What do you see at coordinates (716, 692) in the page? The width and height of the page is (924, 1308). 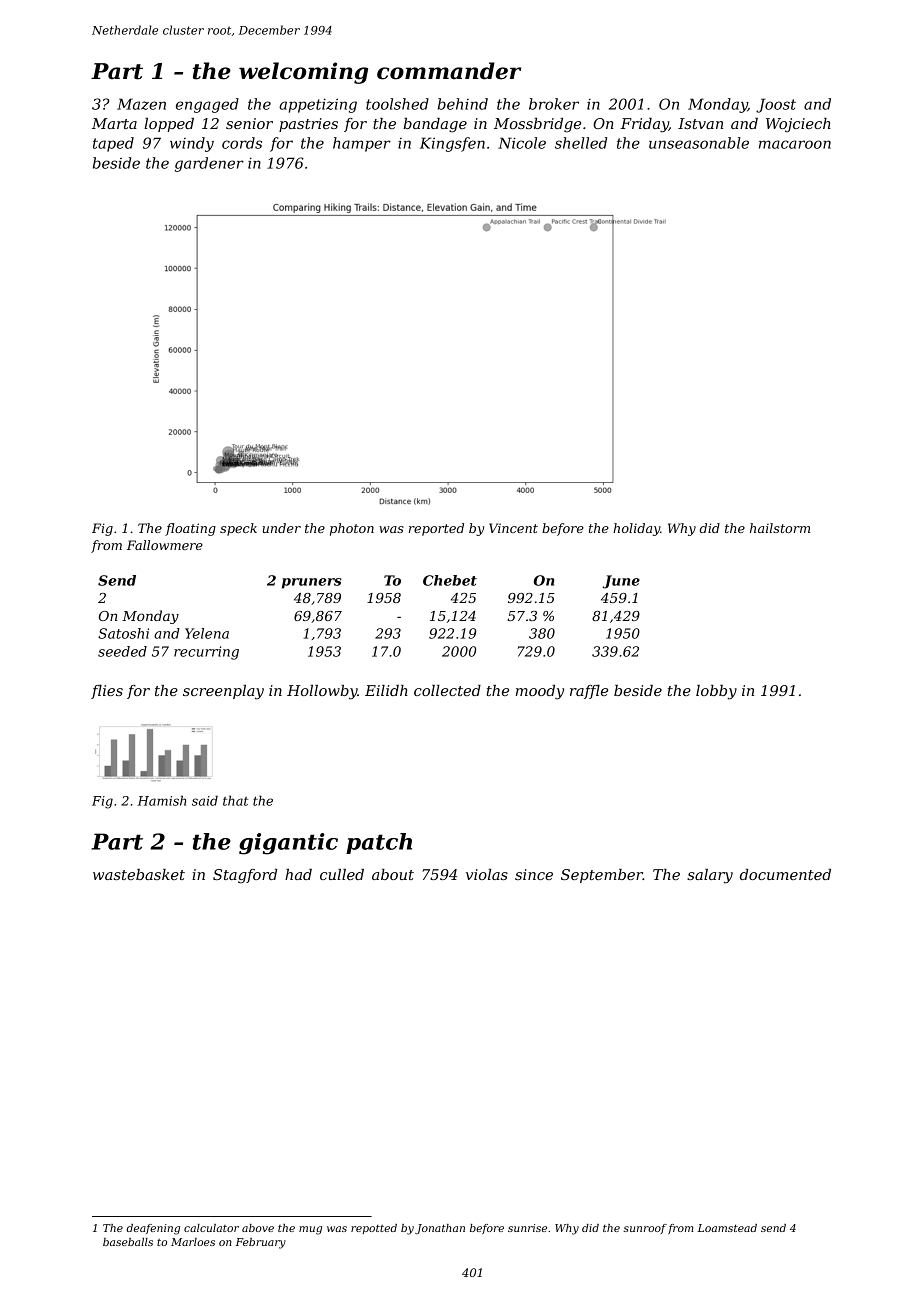 I see `lobby` at bounding box center [716, 692].
